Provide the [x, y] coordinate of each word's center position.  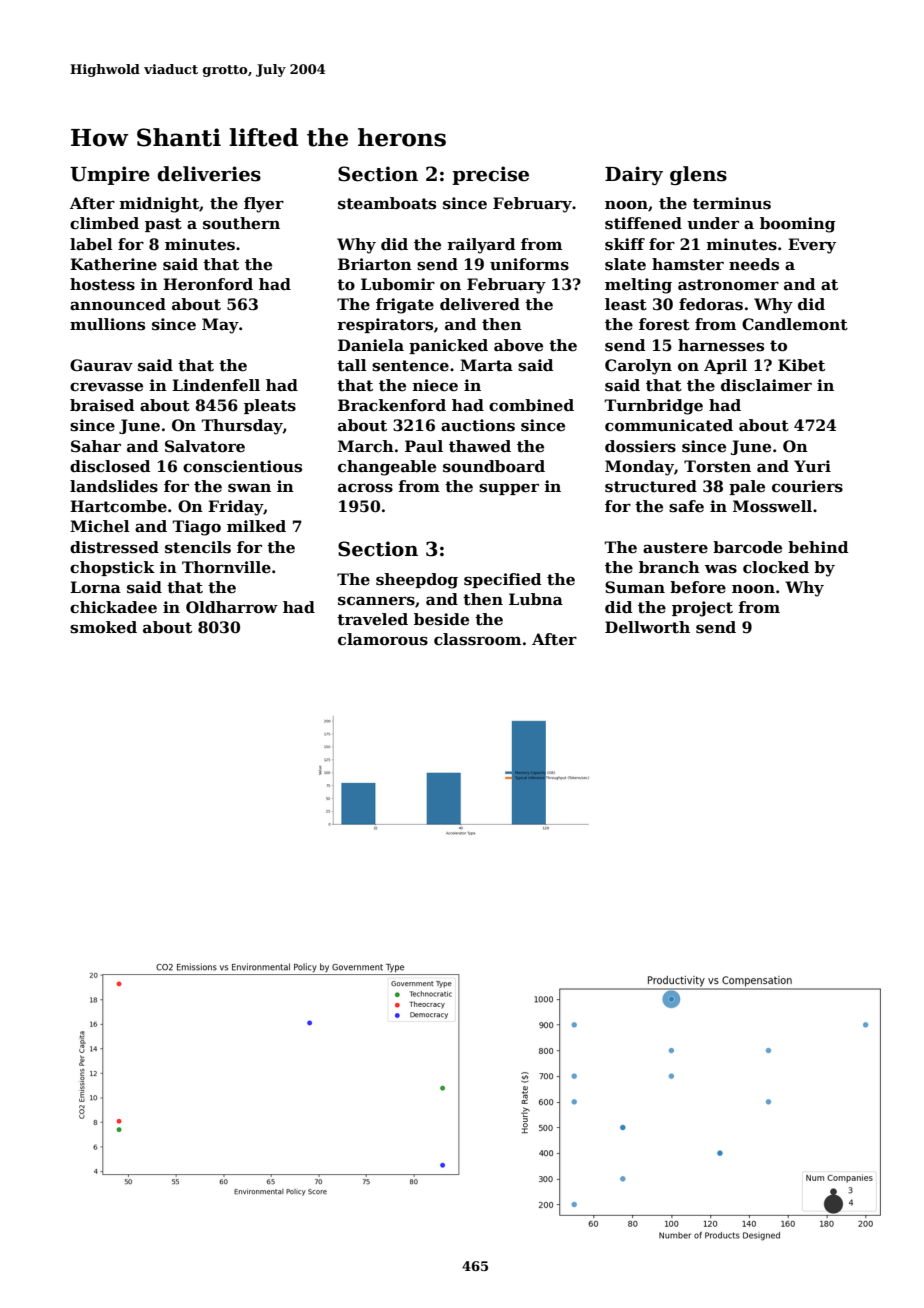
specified [502, 580]
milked [256, 526]
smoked [103, 627]
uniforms [529, 264]
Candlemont [795, 324]
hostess [102, 284]
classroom [477, 639]
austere [675, 548]
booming [797, 225]
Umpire [110, 175]
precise [490, 175]
